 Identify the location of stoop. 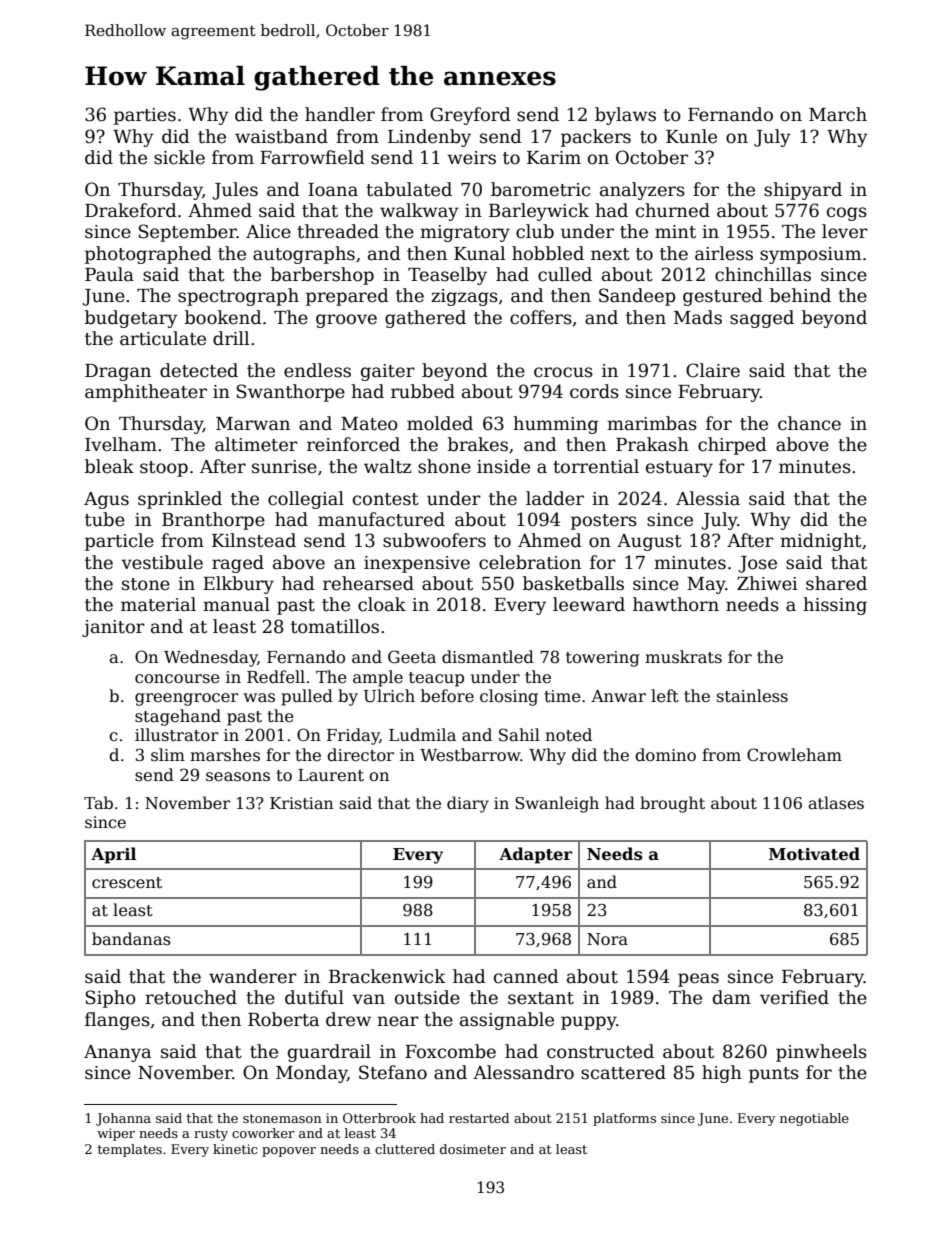
(164, 469).
